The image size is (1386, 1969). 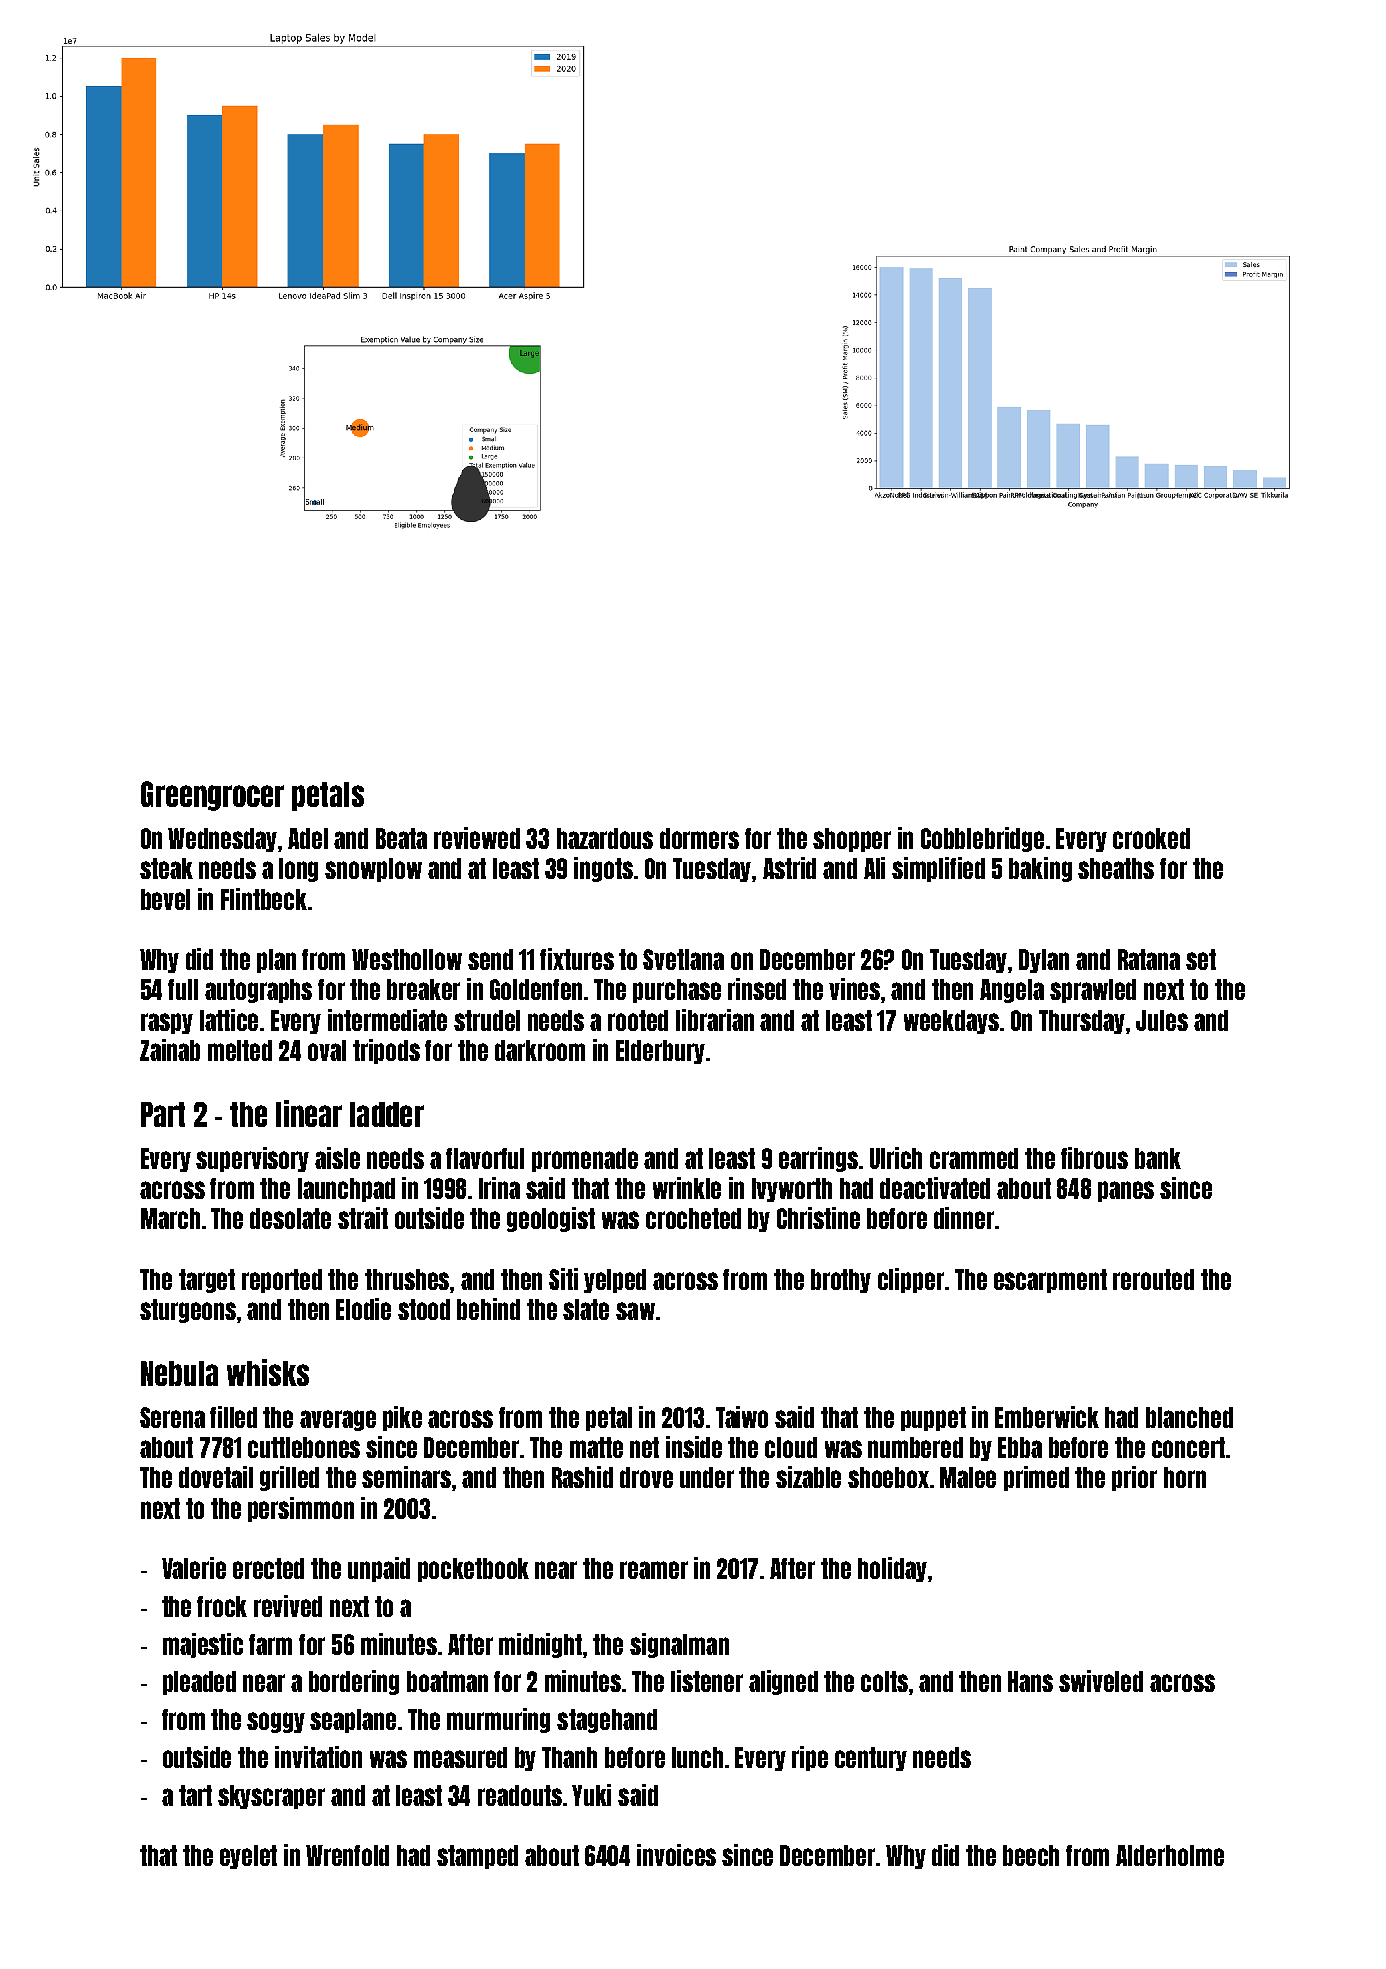 What do you see at coordinates (258, 991) in the page?
I see `autographs` at bounding box center [258, 991].
